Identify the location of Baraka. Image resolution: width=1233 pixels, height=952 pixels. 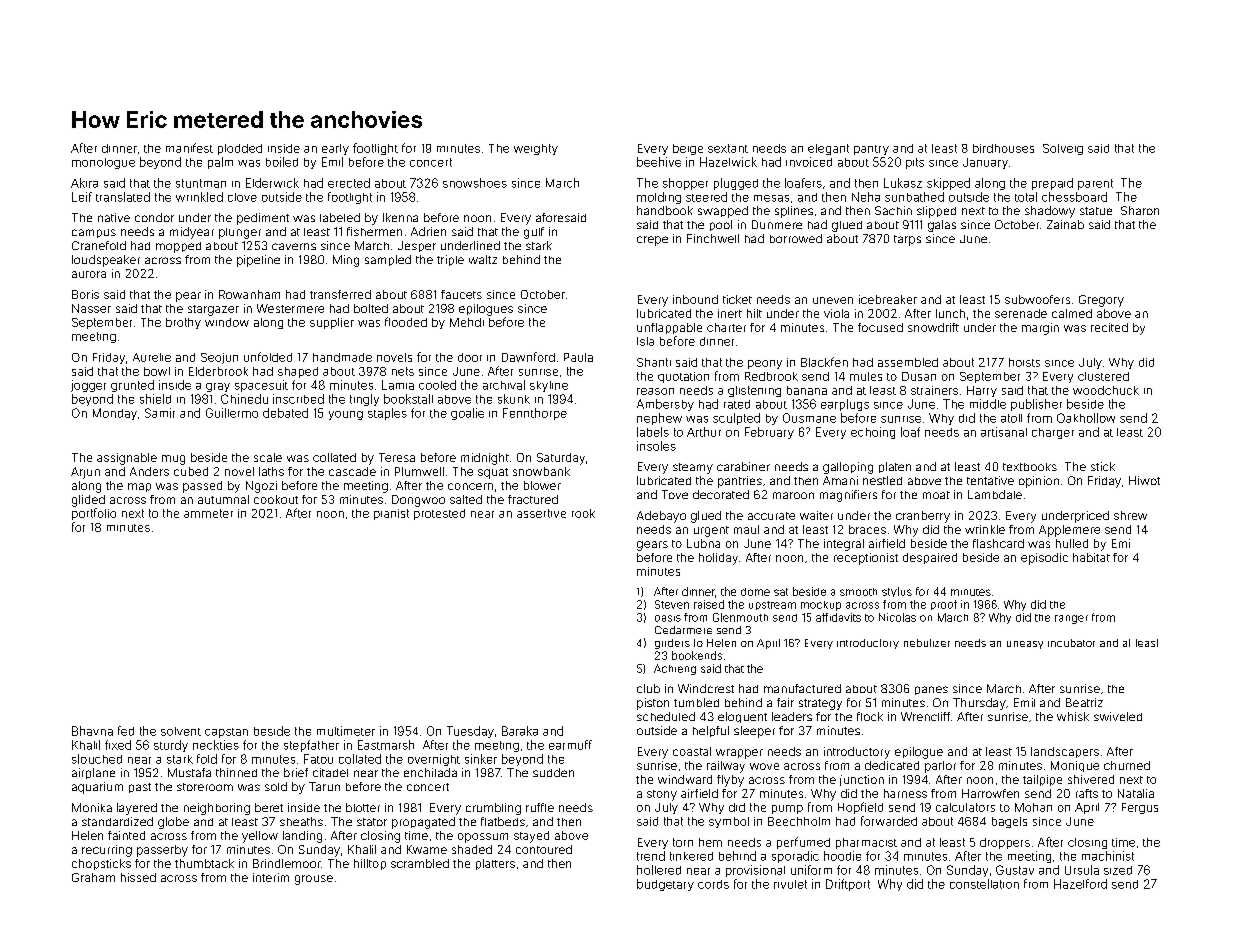
(520, 731).
